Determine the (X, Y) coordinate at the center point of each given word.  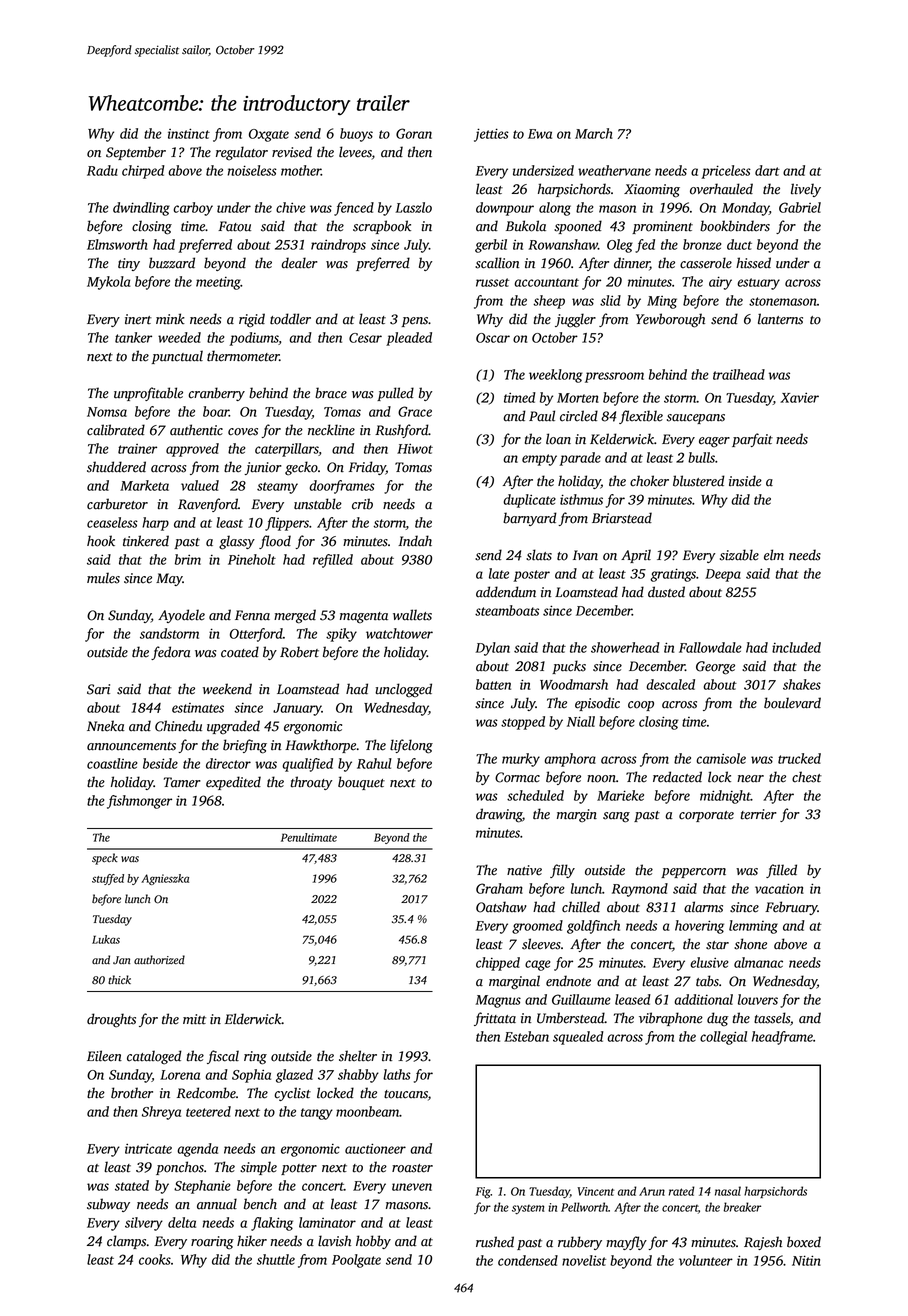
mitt (194, 1019)
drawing (499, 815)
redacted (677, 777)
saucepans (696, 419)
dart (767, 170)
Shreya (161, 1113)
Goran (414, 133)
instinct (189, 133)
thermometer (243, 356)
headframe (782, 1038)
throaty (311, 783)
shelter (358, 1056)
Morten (578, 398)
